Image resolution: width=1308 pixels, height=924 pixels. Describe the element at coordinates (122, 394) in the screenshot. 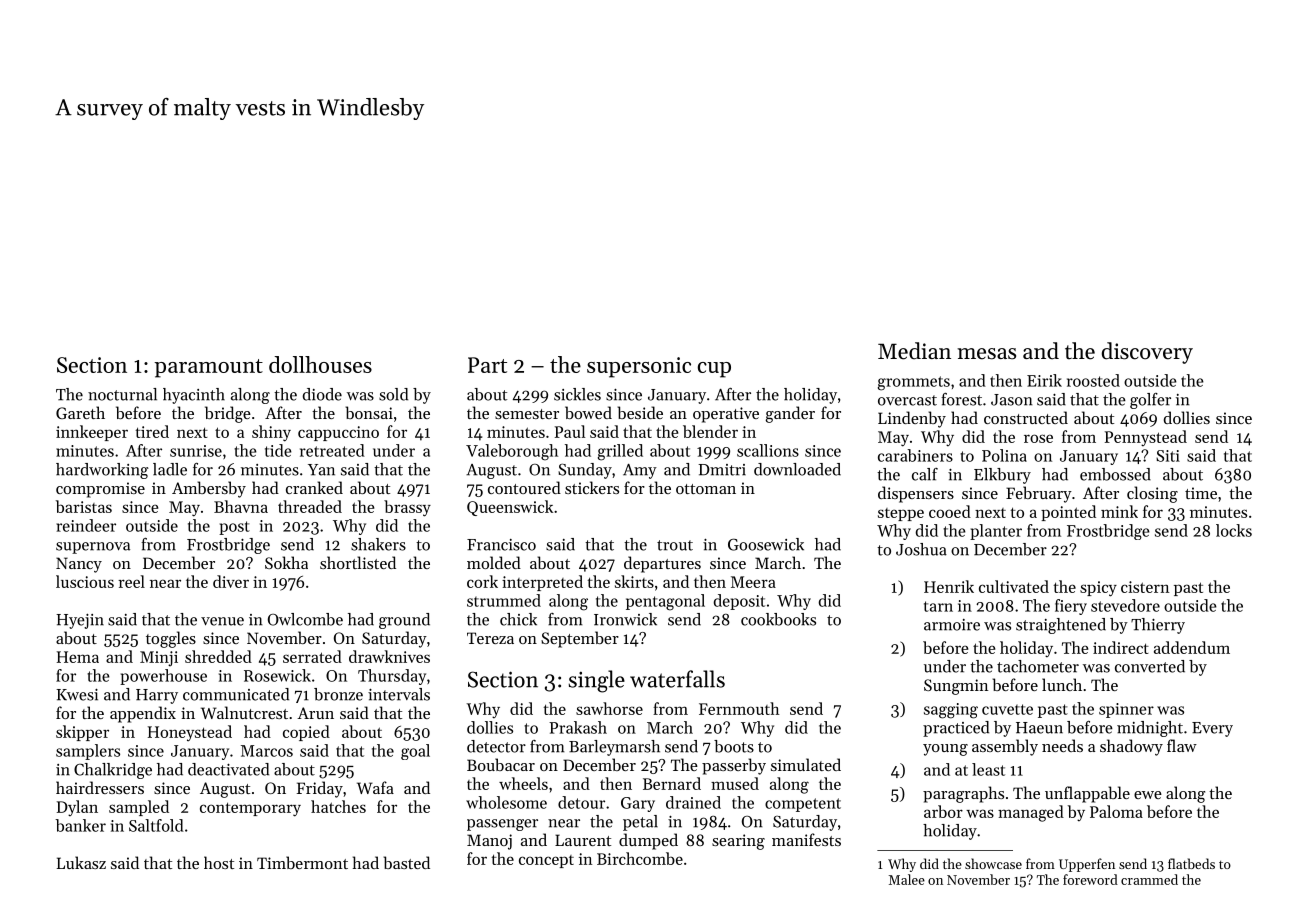

I see `nocturnal` at that location.
